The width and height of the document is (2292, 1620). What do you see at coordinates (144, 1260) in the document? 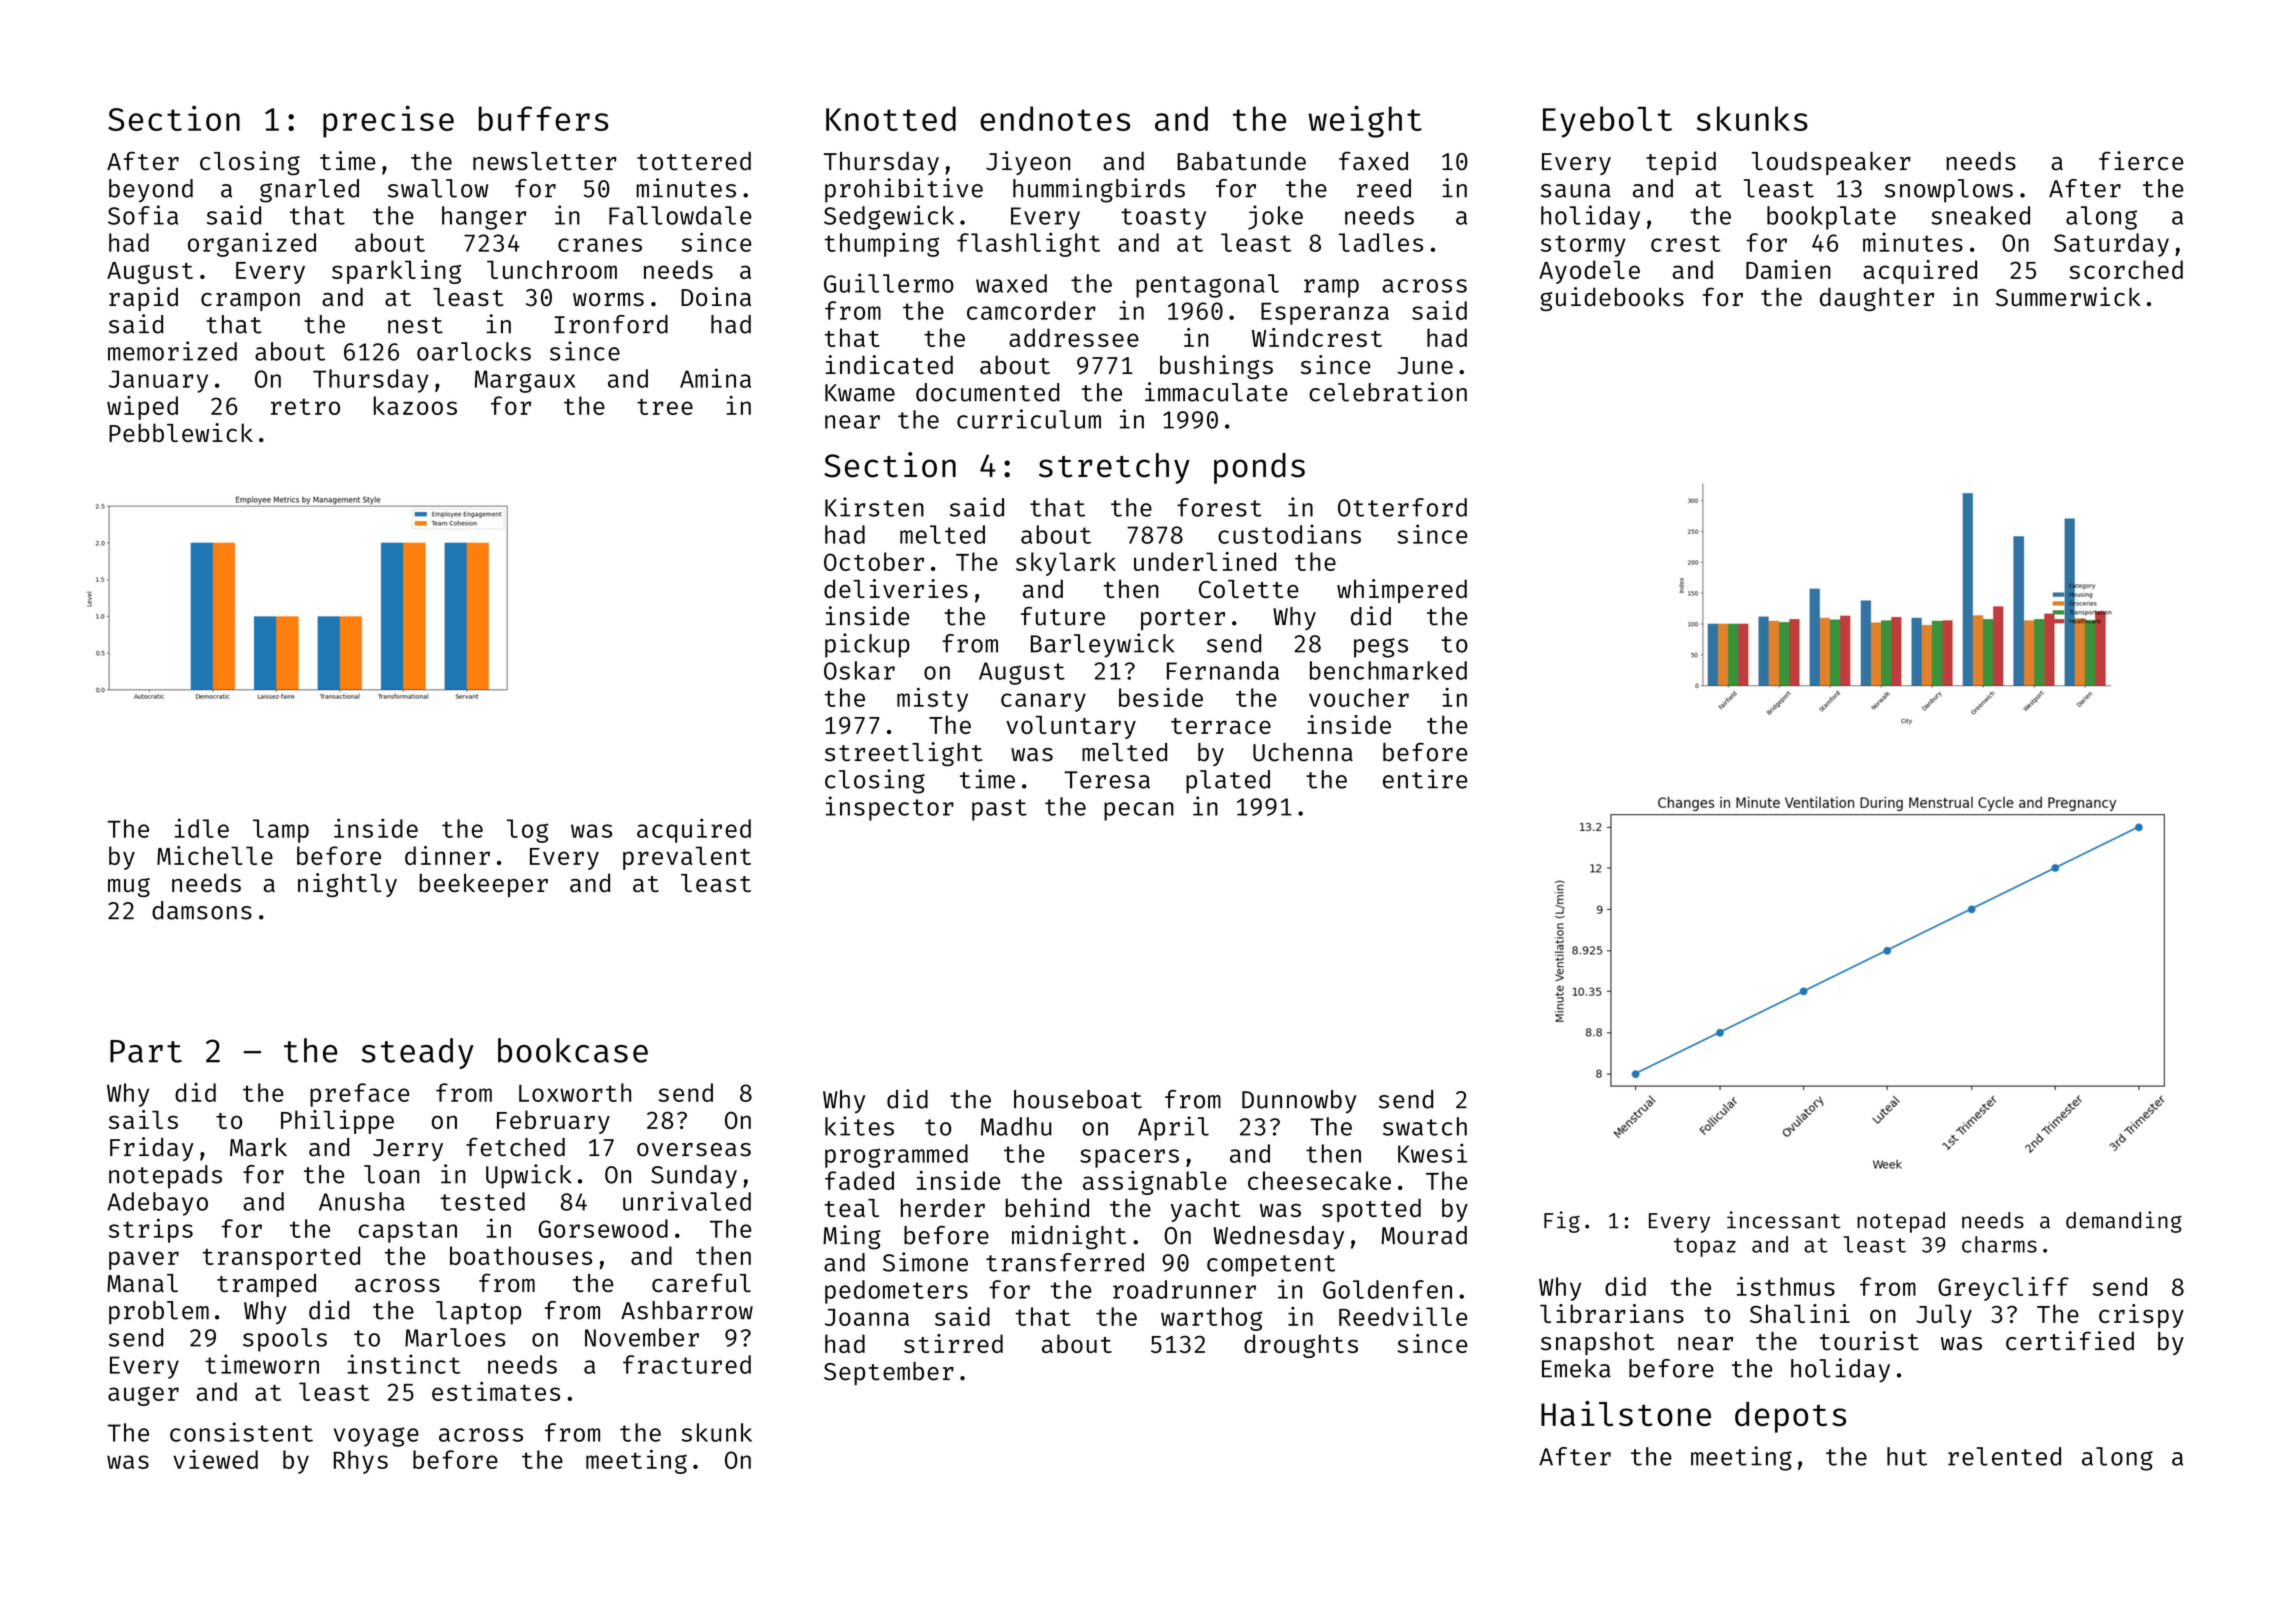
I see `paver` at bounding box center [144, 1260].
